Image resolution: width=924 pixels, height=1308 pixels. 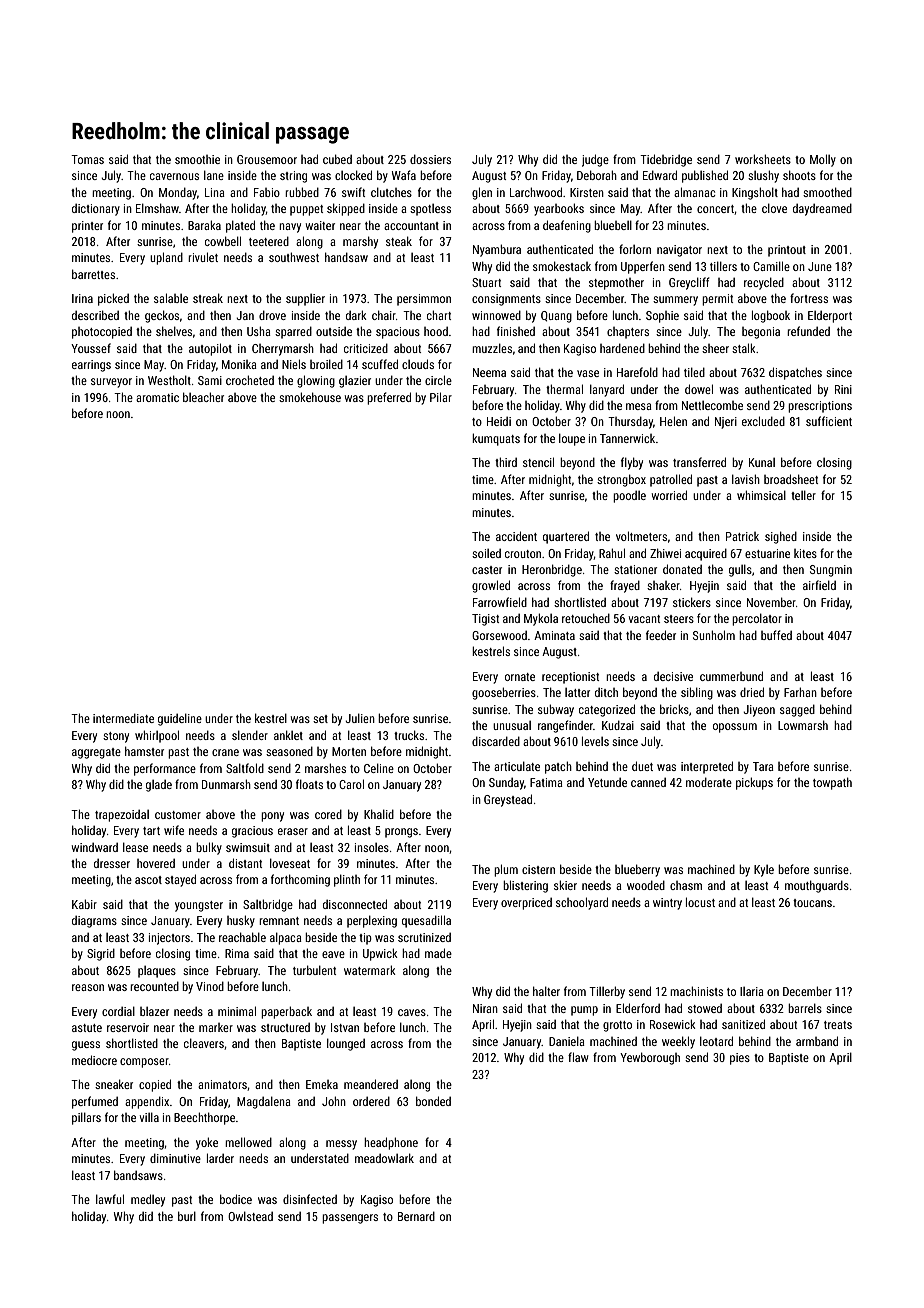 What do you see at coordinates (595, 160) in the screenshot?
I see `judge` at bounding box center [595, 160].
